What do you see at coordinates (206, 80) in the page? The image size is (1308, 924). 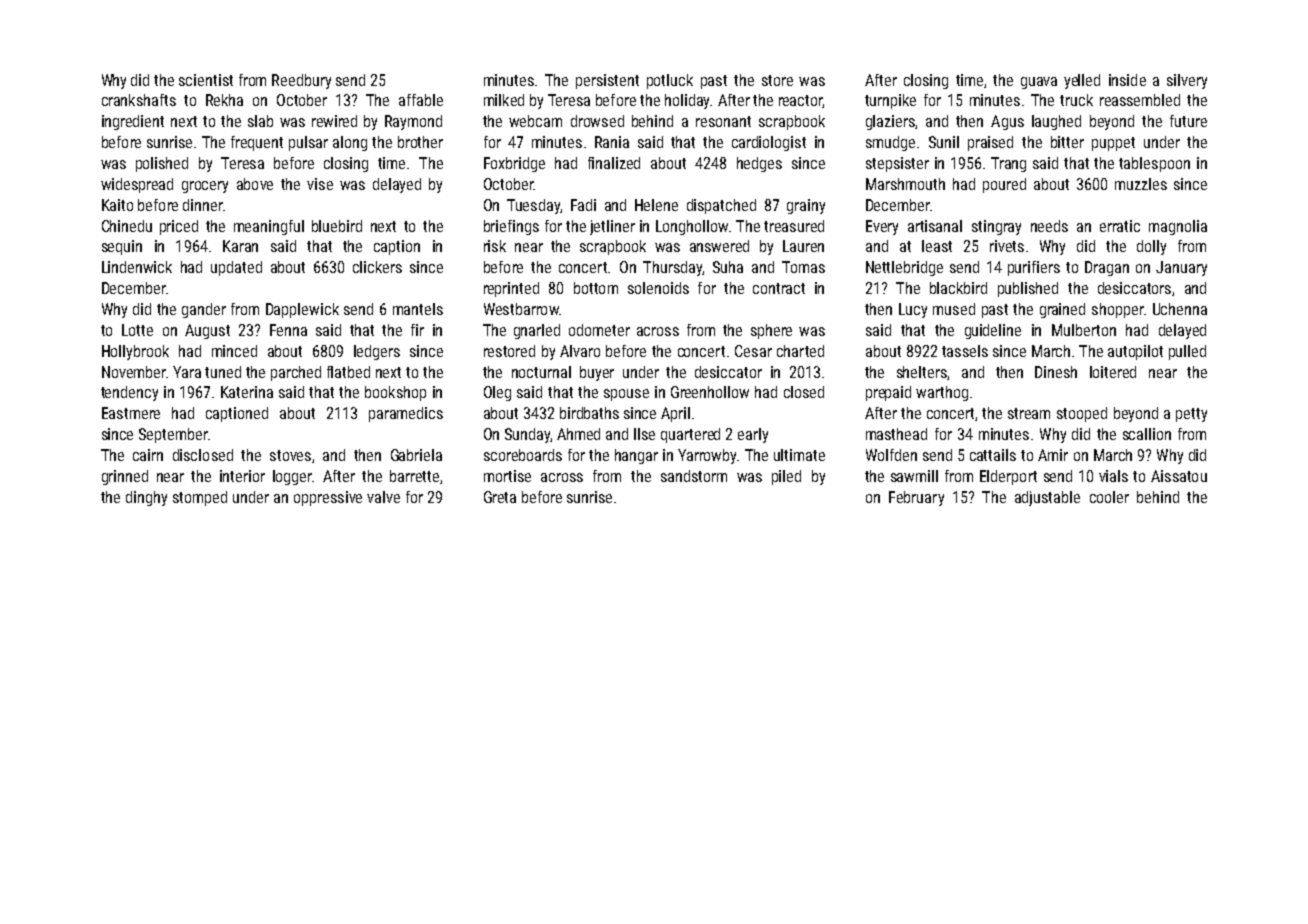 I see `scientist` at bounding box center [206, 80].
